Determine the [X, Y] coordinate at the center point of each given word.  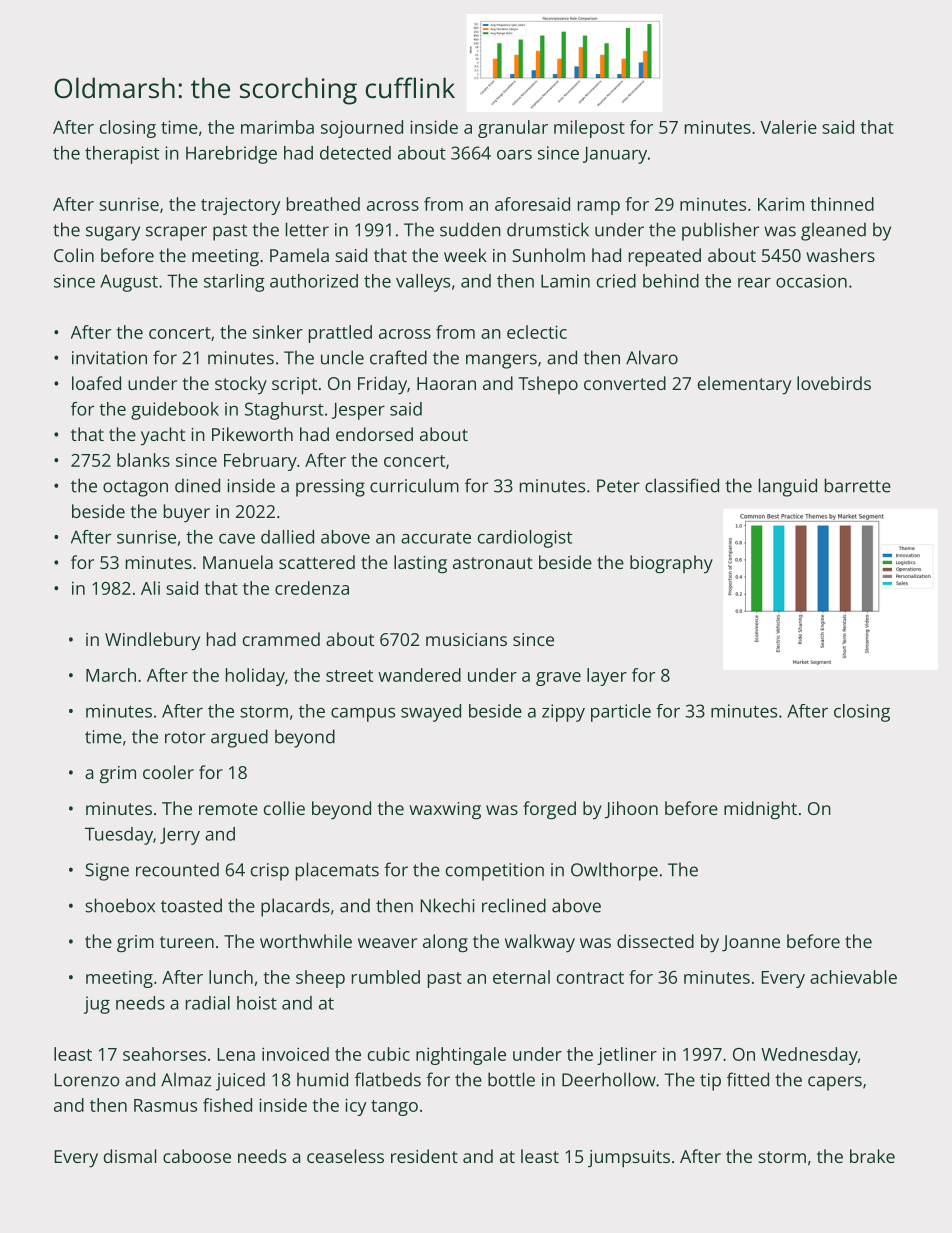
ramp [599, 208]
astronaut [493, 563]
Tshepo [548, 385]
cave [237, 539]
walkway [540, 943]
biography [671, 564]
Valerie [788, 127]
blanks [143, 460]
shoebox [120, 905]
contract [590, 978]
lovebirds [834, 383]
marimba [277, 127]
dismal [130, 1156]
